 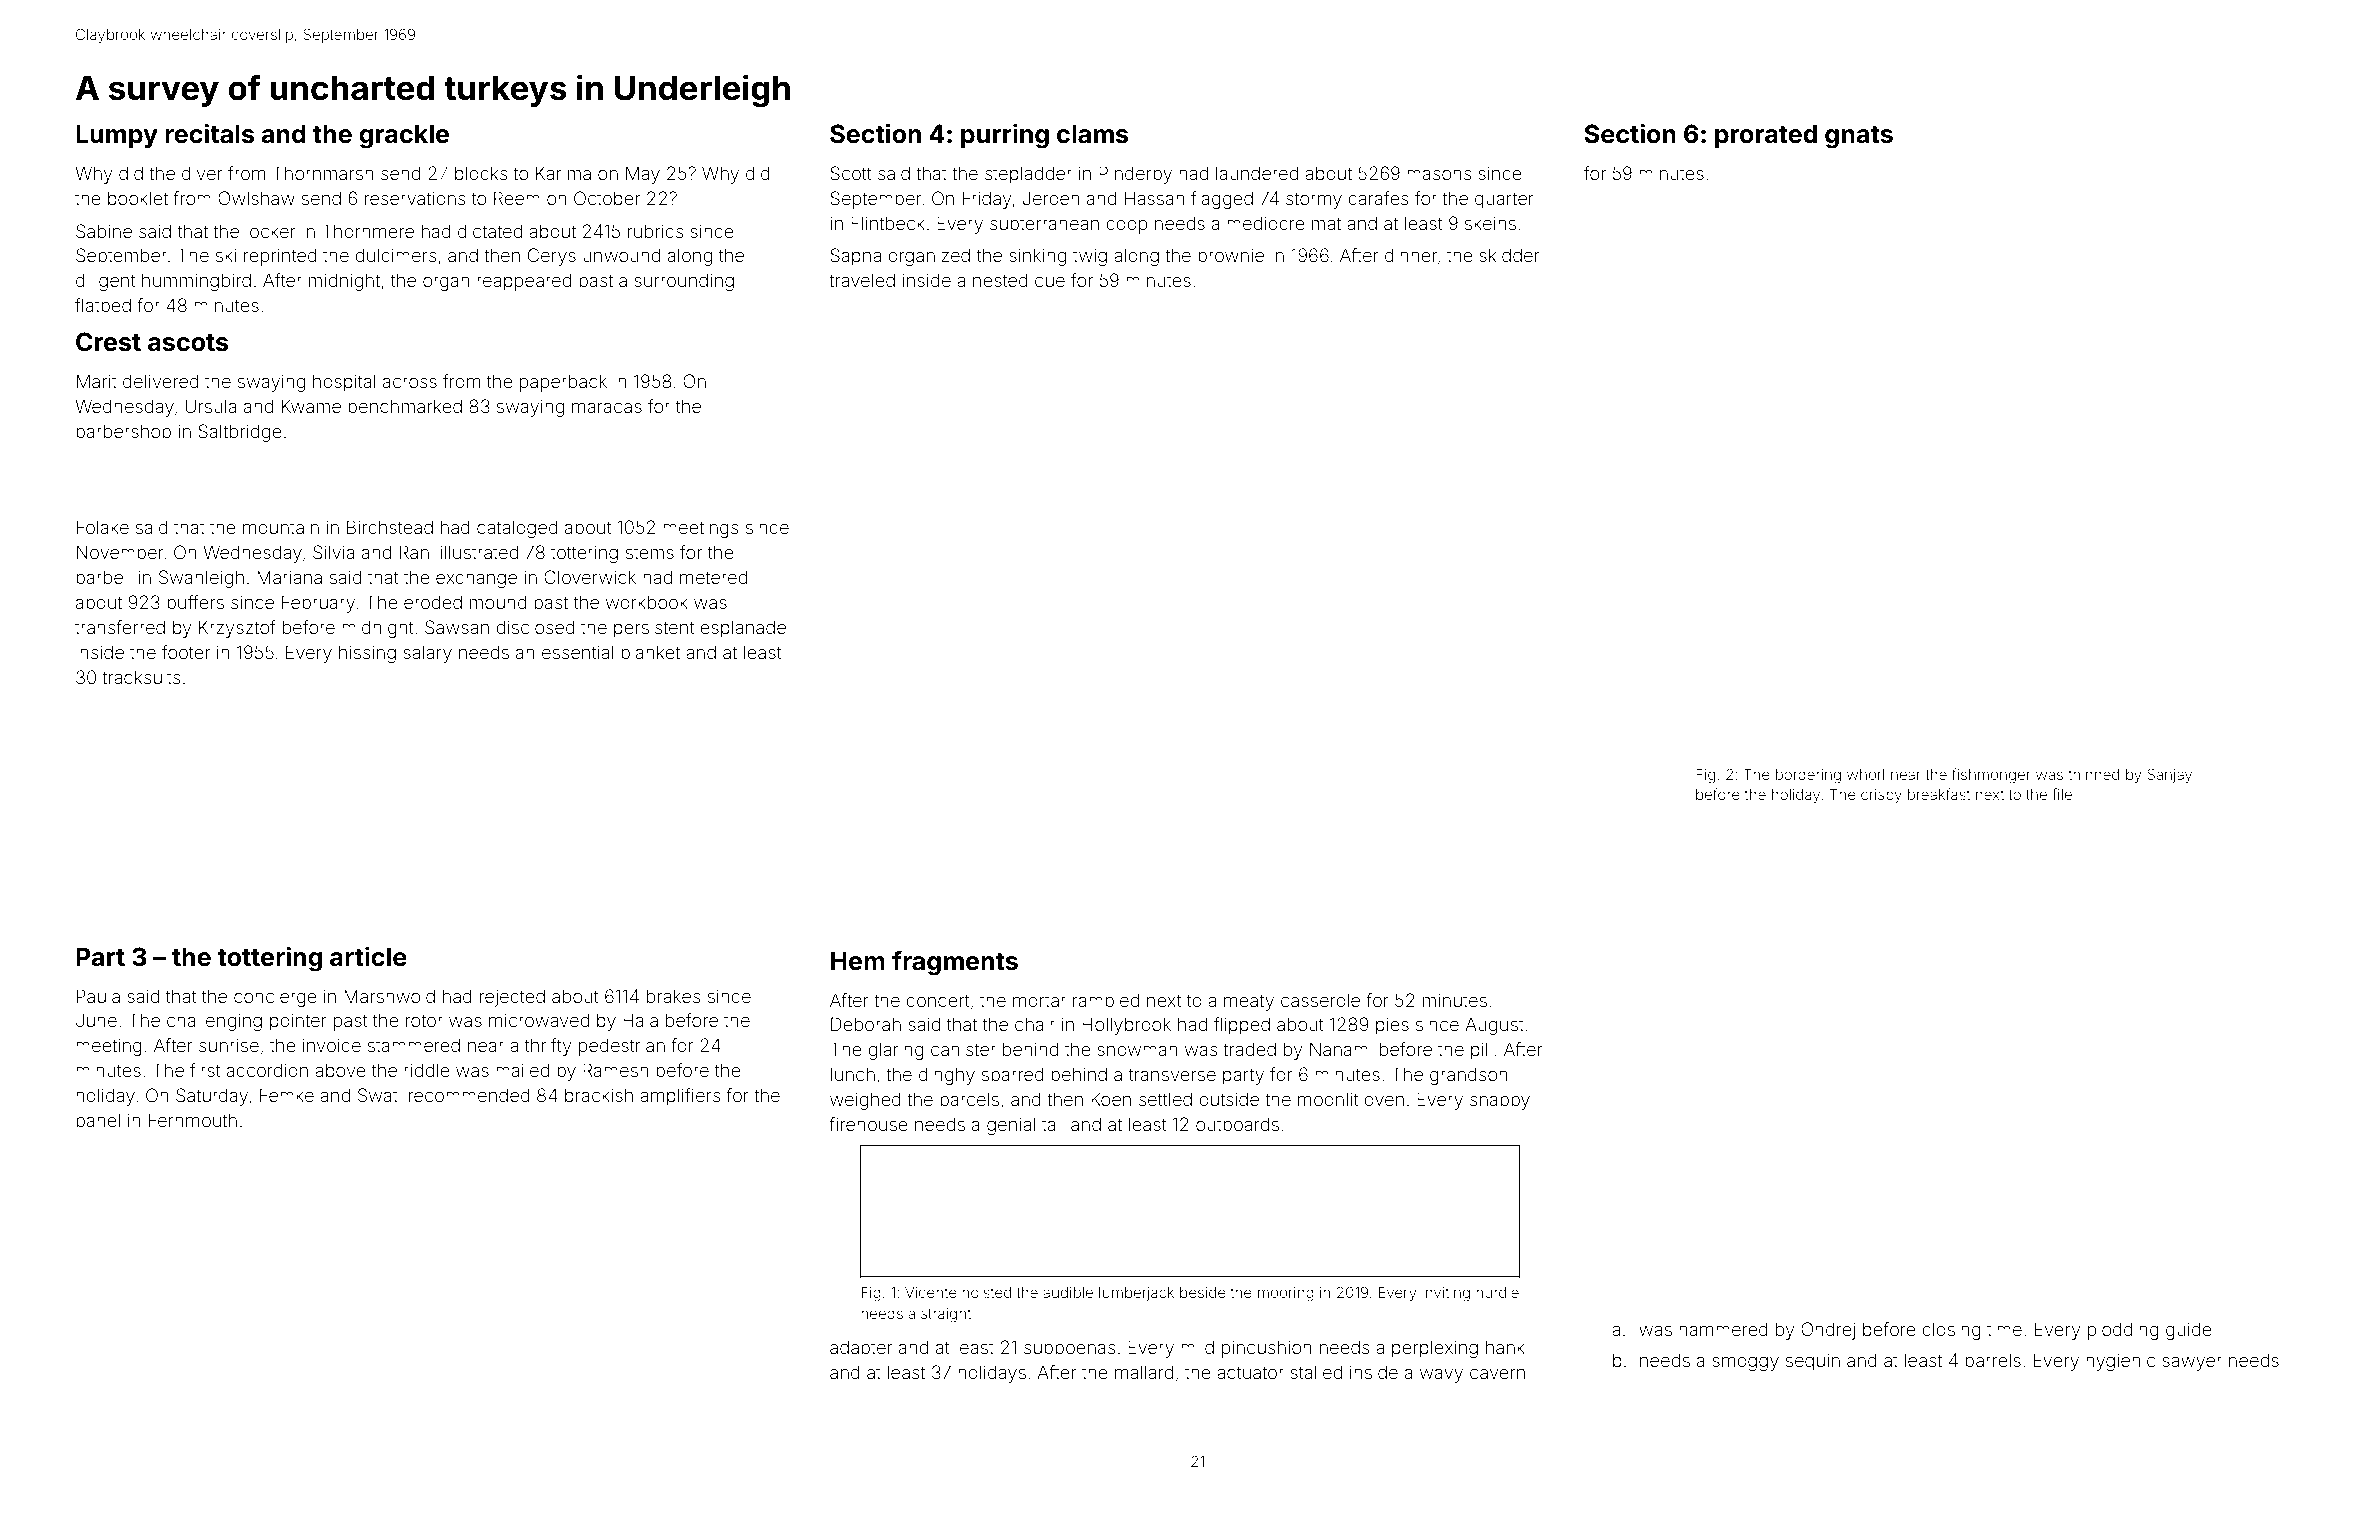 I want to click on snappy, so click(x=1500, y=1103).
